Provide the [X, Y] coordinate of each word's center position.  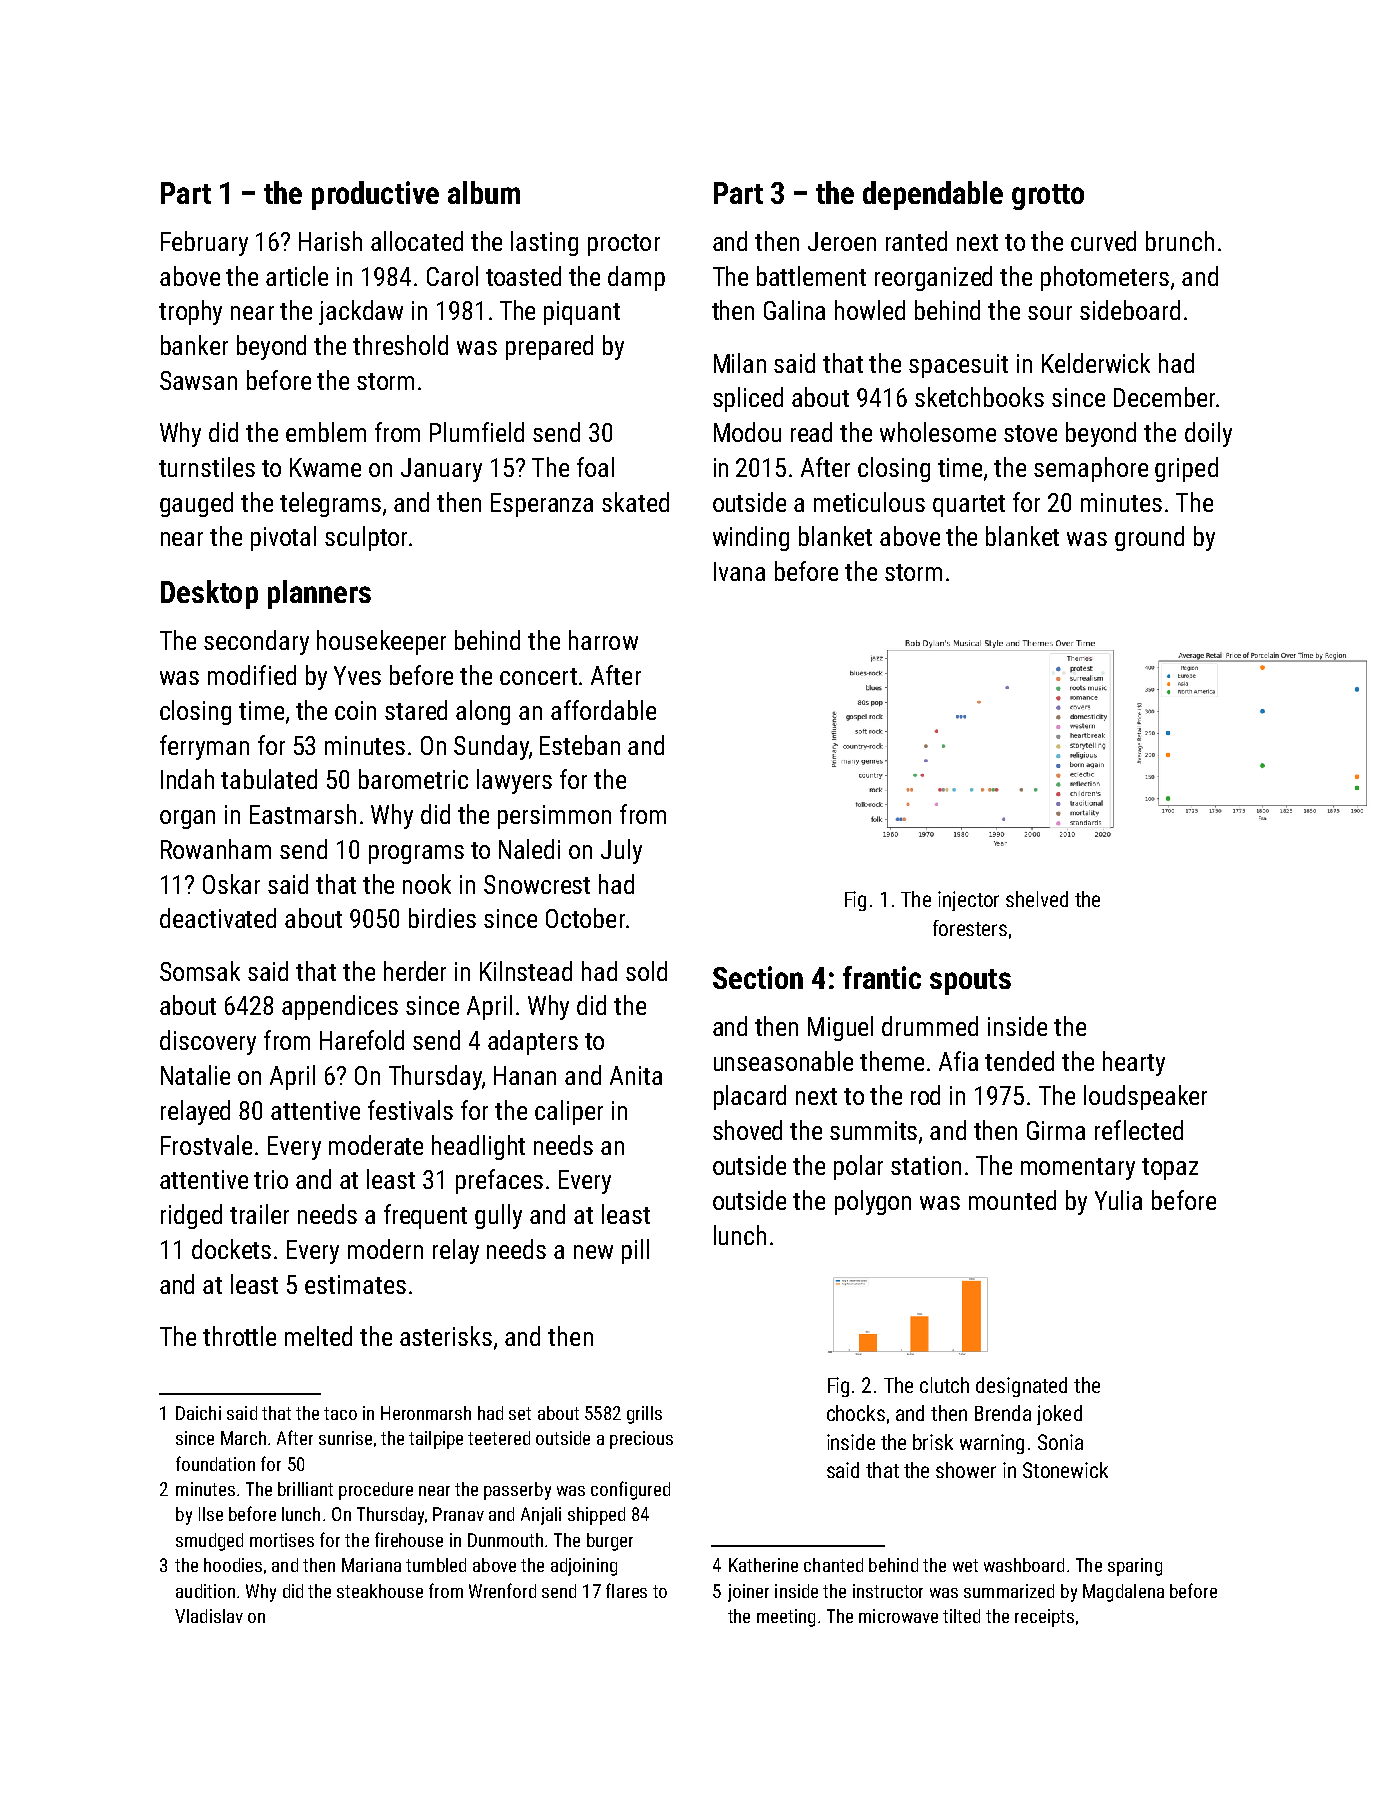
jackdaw [361, 312]
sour [1050, 313]
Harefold [362, 1040]
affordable [603, 710]
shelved [1037, 899]
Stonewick [1065, 1470]
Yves [357, 675]
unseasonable [783, 1061]
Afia [958, 1061]
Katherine [763, 1565]
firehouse [409, 1539]
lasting [544, 243]
